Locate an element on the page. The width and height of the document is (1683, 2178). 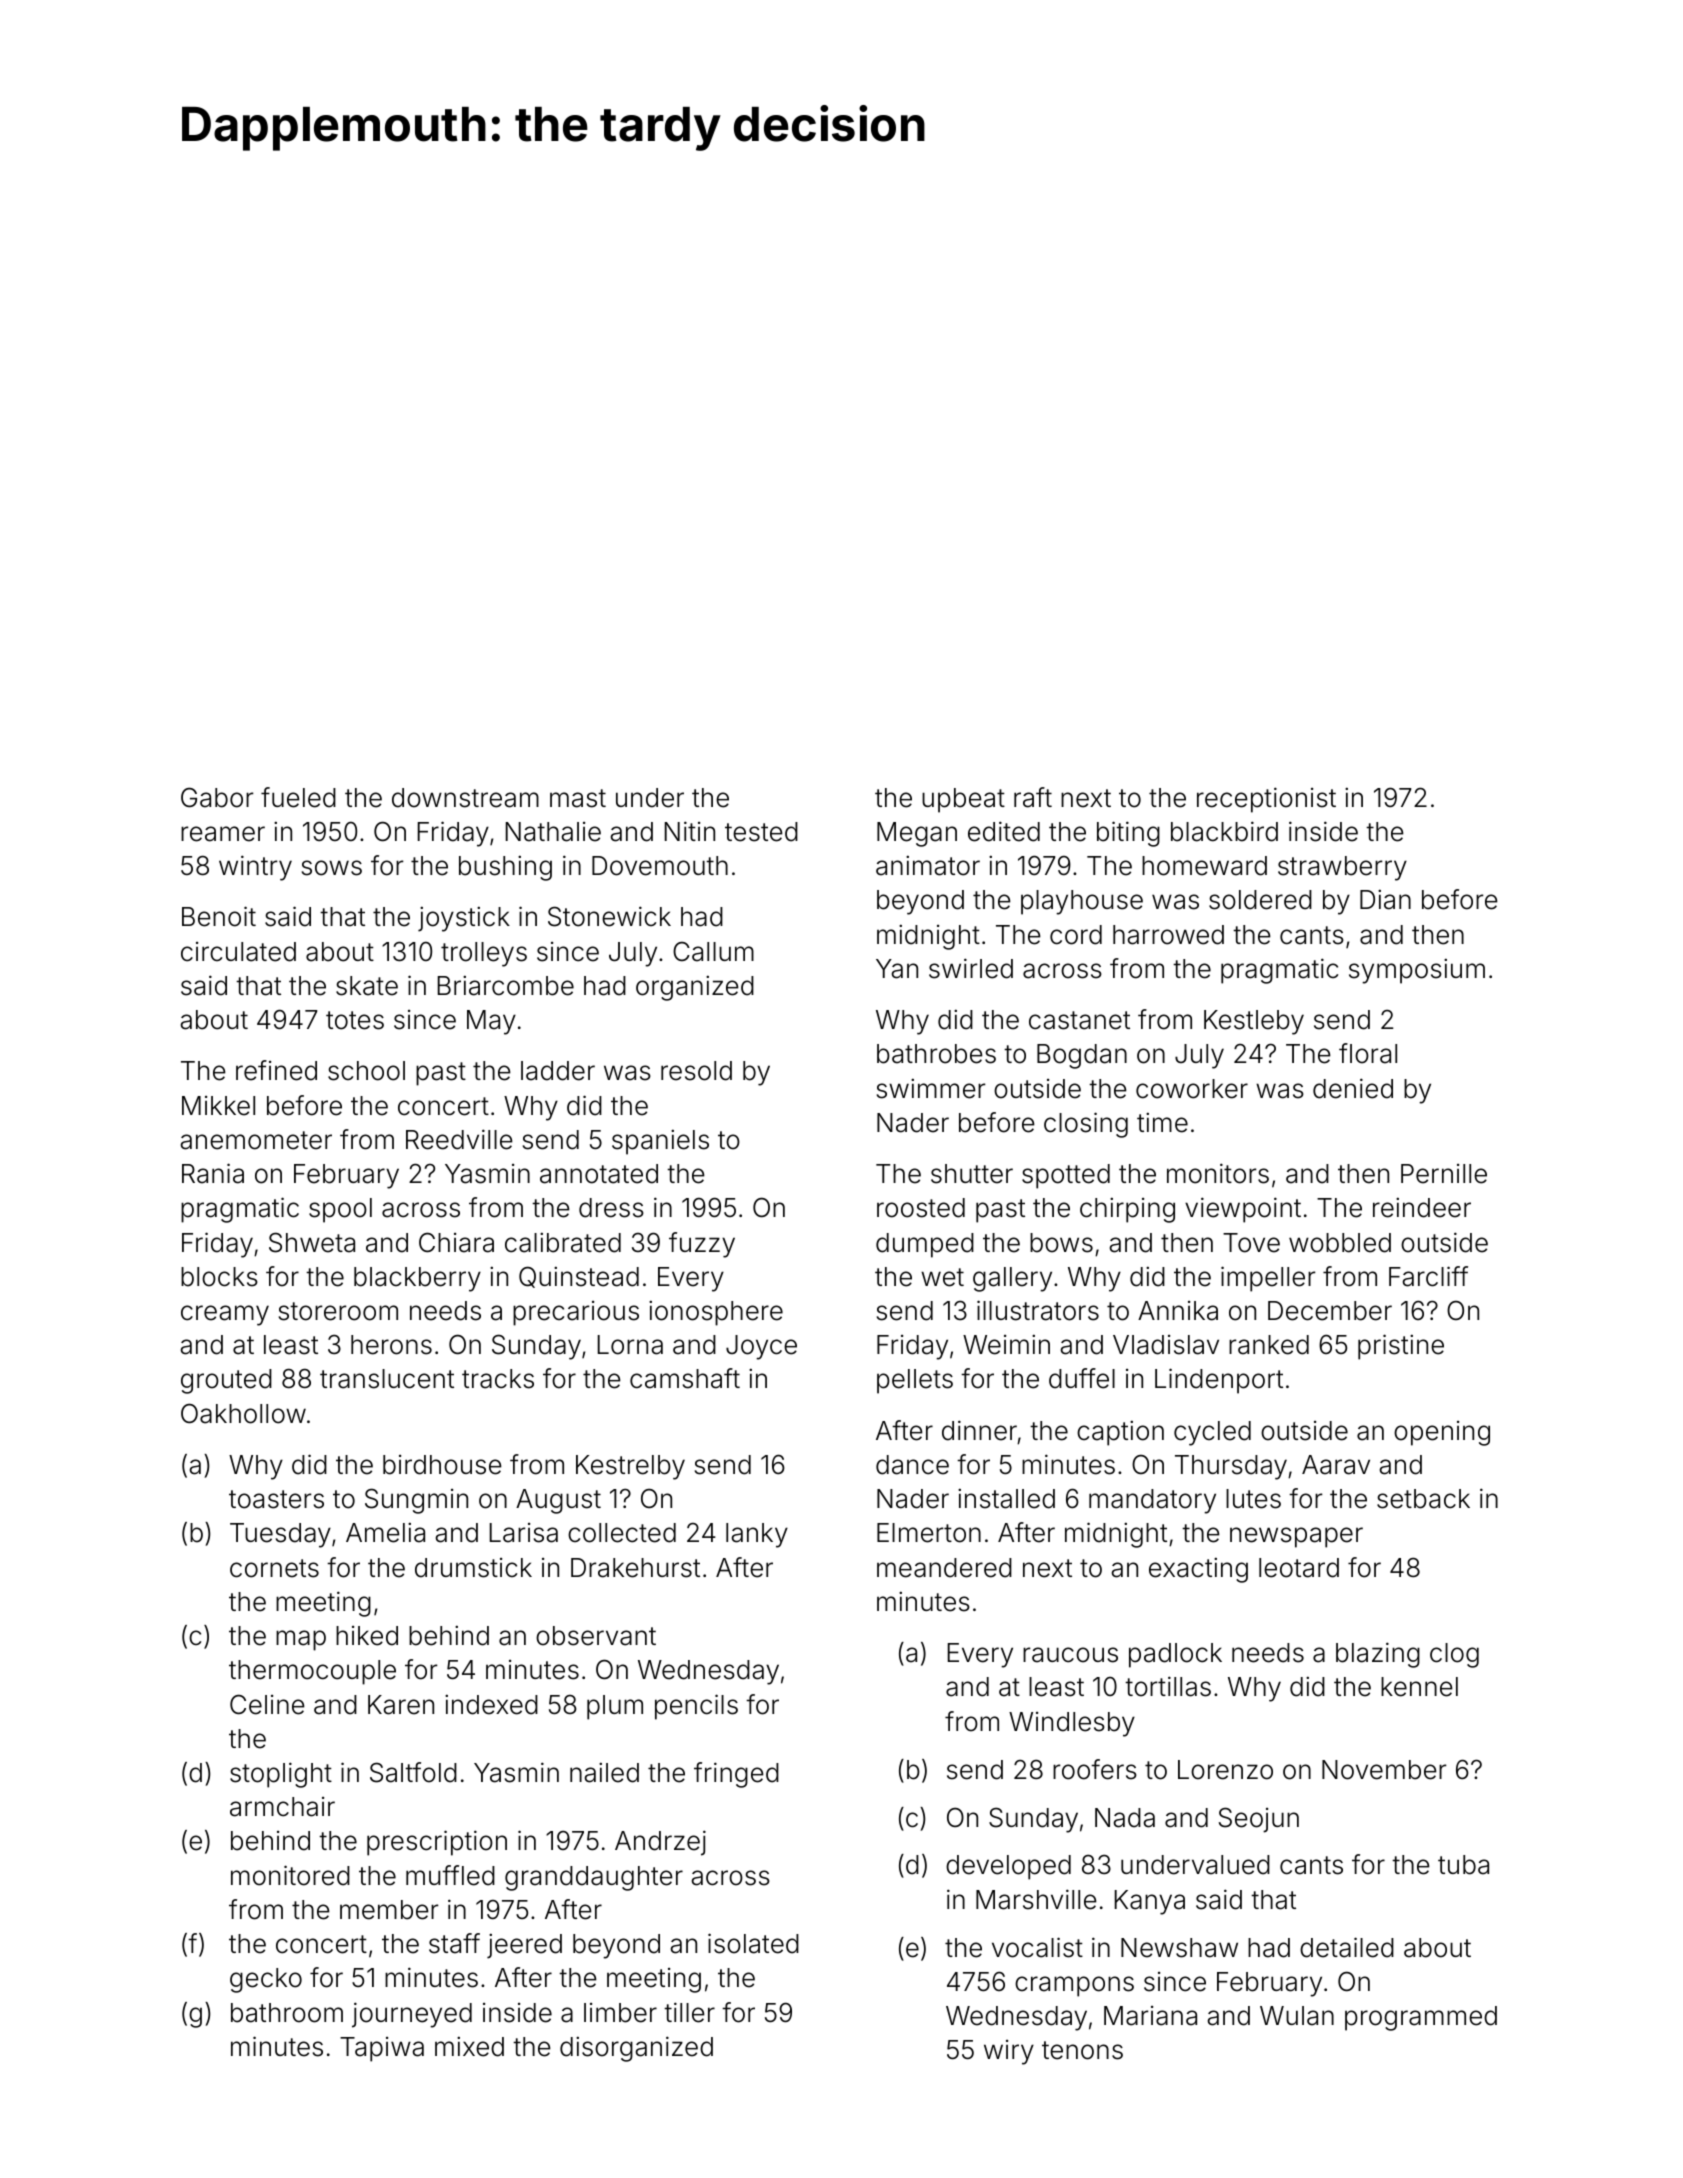
Callum is located at coordinates (713, 951).
